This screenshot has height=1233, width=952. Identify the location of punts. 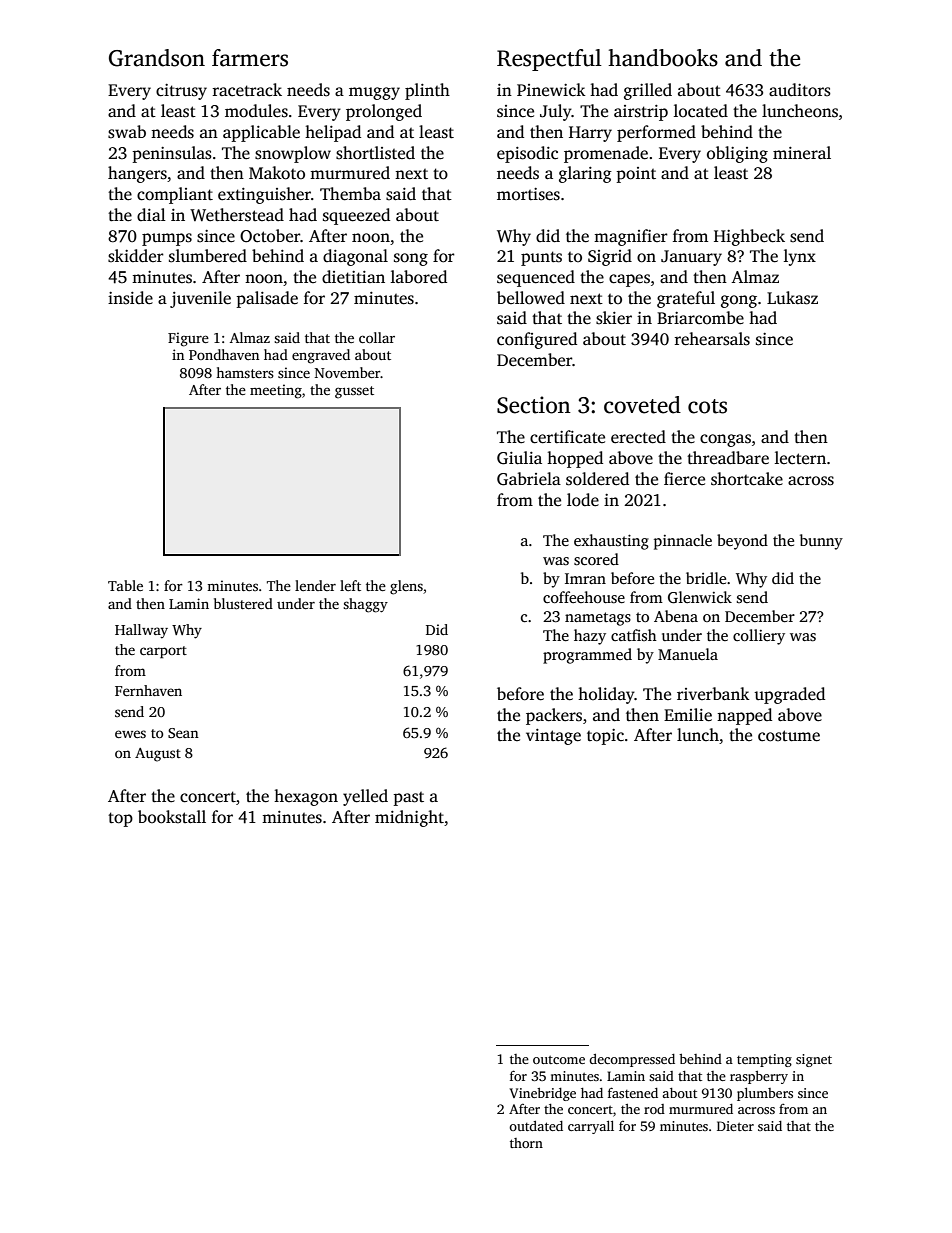
(541, 258).
